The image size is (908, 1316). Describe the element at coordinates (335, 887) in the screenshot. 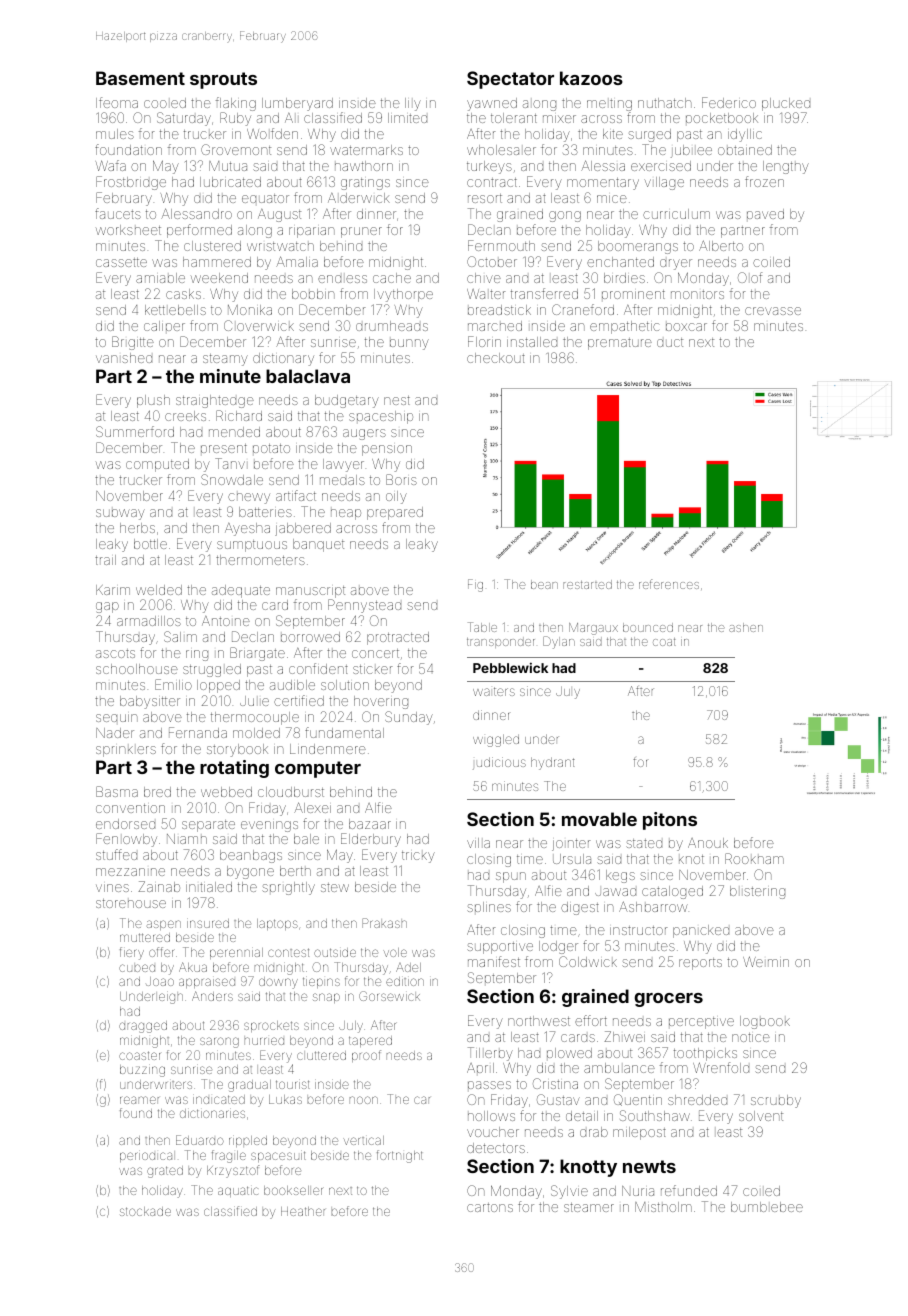

I see `stew` at that location.
